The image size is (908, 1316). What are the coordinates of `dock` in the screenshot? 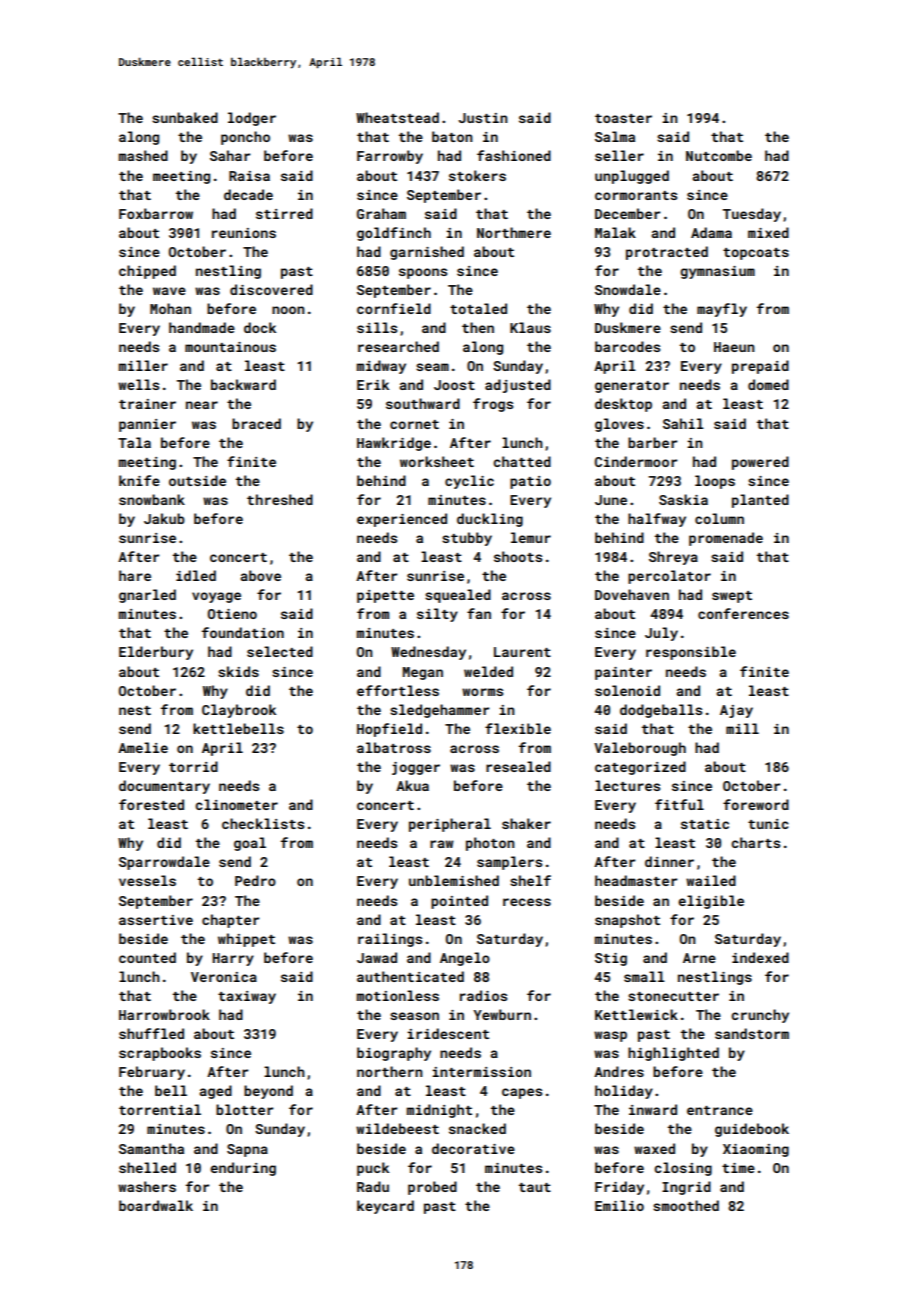 It's located at (260, 327).
